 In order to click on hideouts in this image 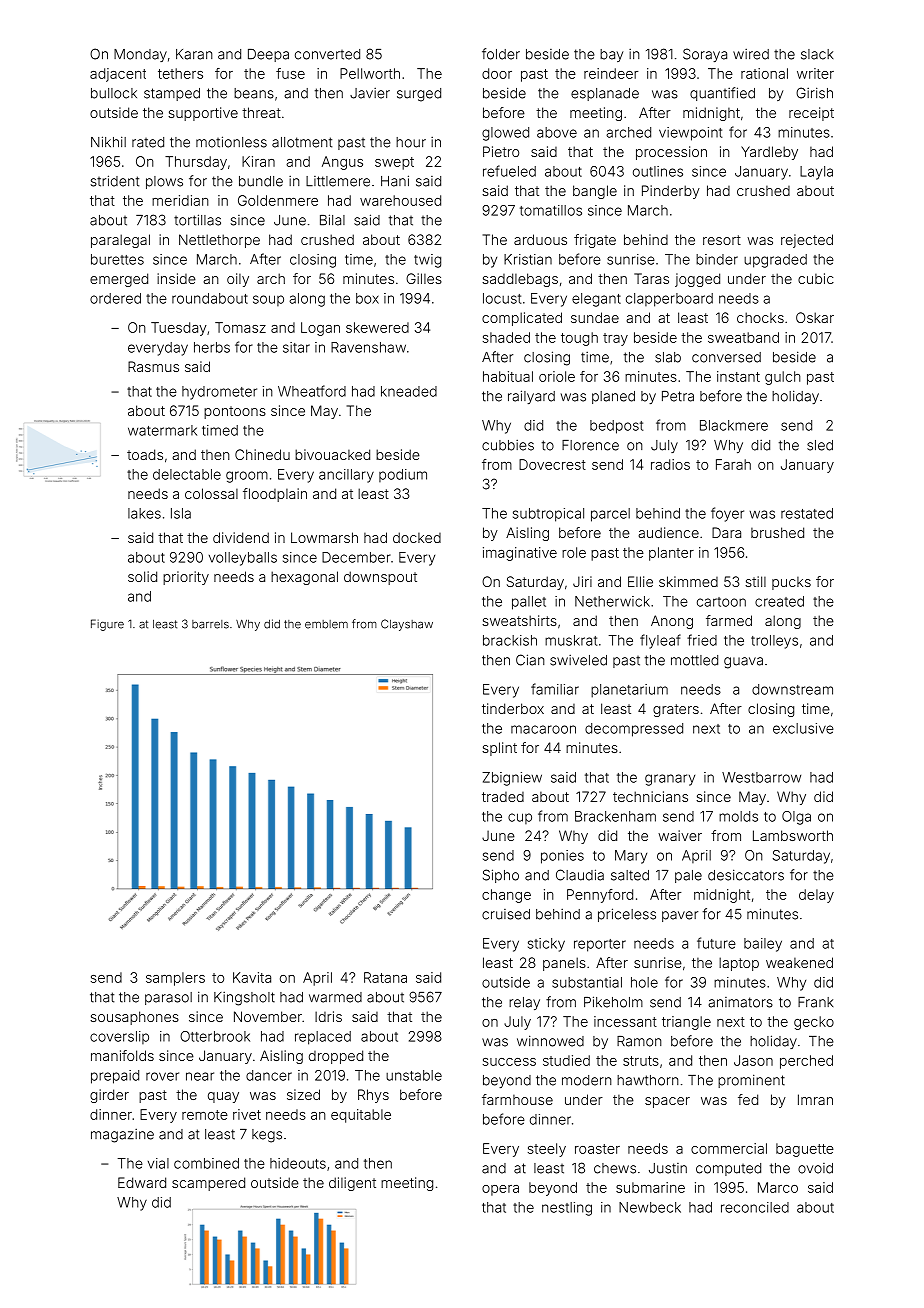, I will do `click(298, 1163)`.
